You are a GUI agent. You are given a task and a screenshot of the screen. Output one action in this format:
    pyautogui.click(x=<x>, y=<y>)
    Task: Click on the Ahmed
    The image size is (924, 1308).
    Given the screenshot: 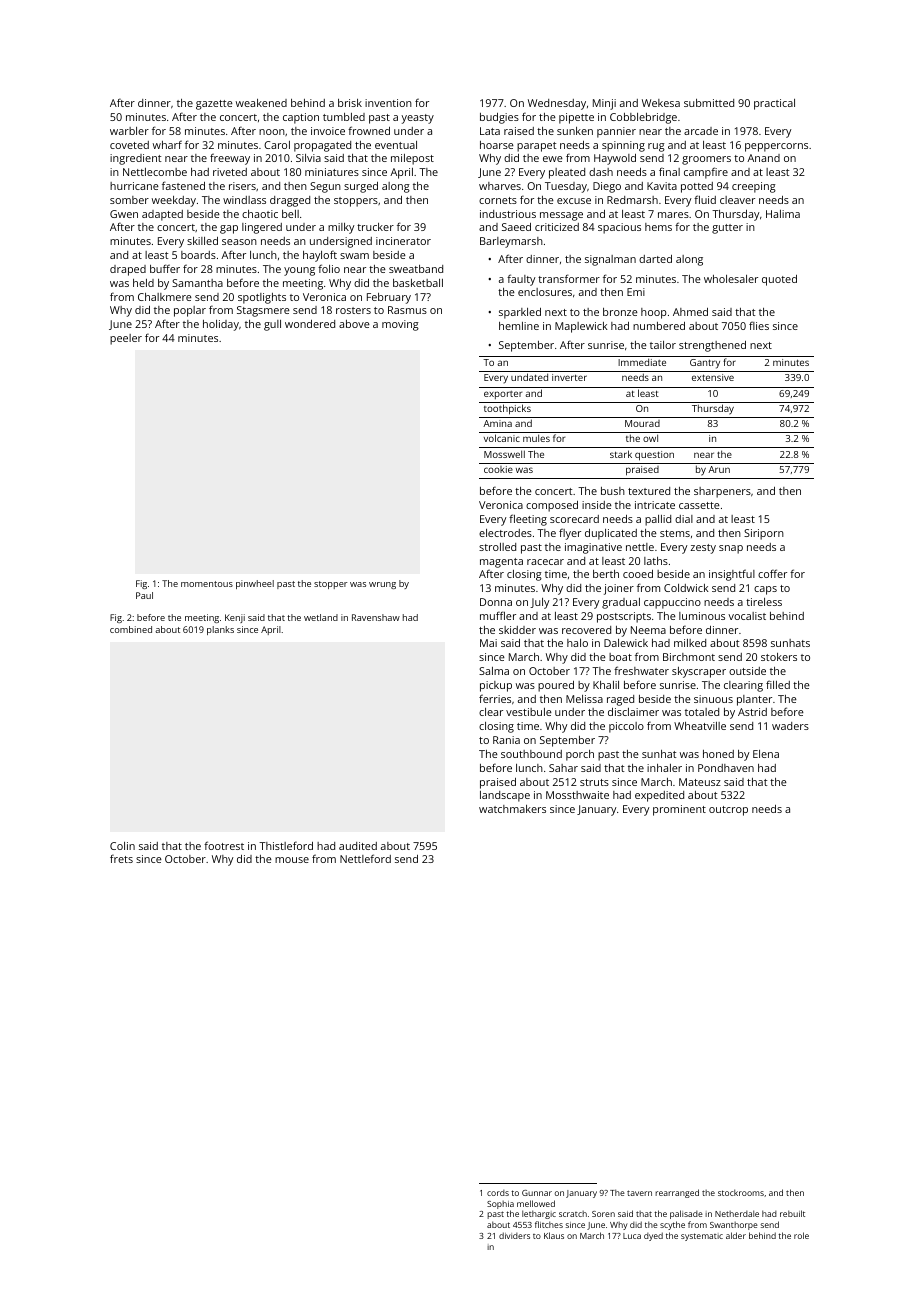 What is the action you would take?
    pyautogui.click(x=690, y=312)
